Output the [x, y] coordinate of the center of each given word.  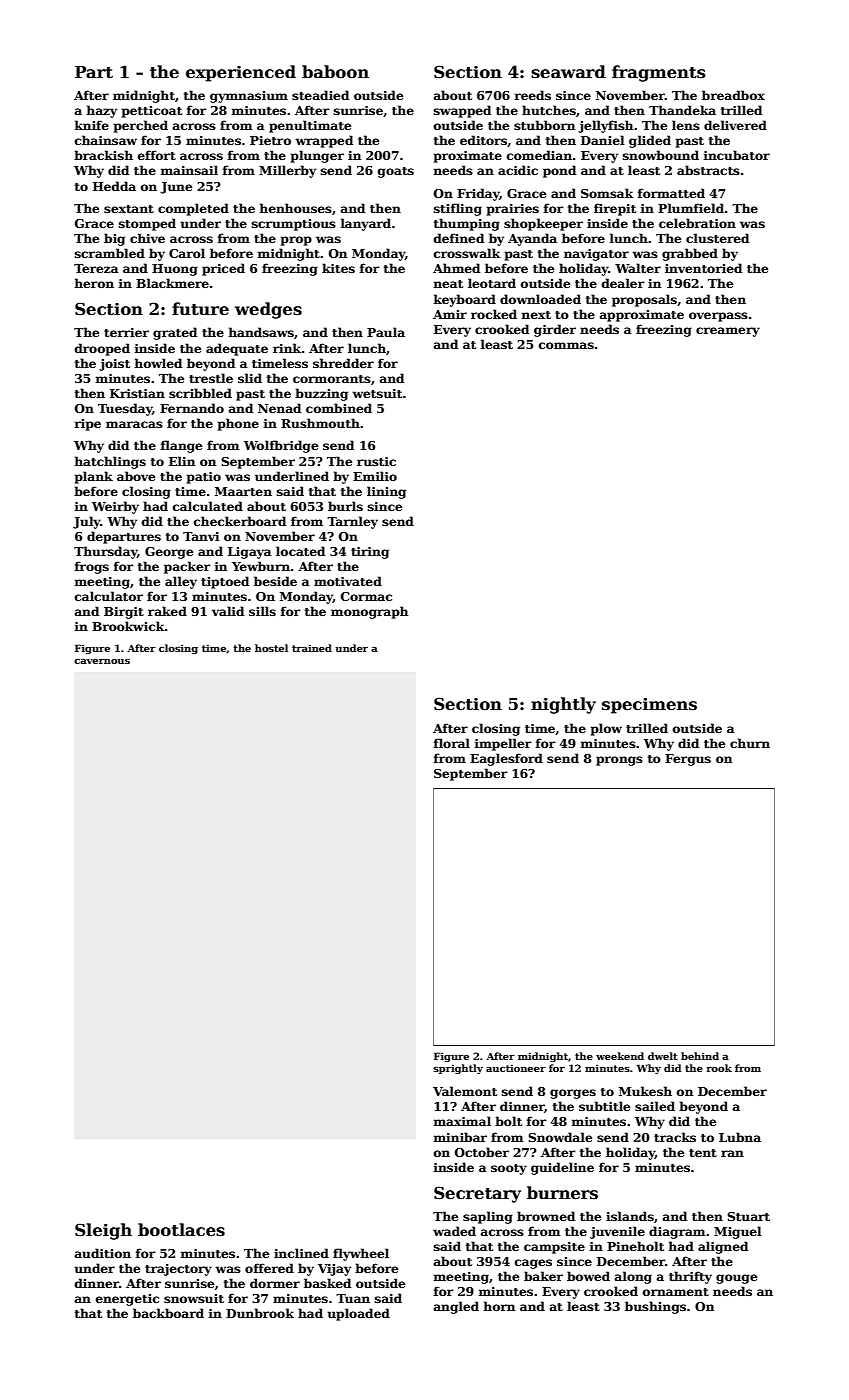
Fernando [192, 408]
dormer [275, 1283]
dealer [623, 283]
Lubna [740, 1137]
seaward [568, 72]
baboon [335, 72]
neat [448, 284]
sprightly [458, 1069]
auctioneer [516, 1068]
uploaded [359, 1314]
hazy [102, 111]
